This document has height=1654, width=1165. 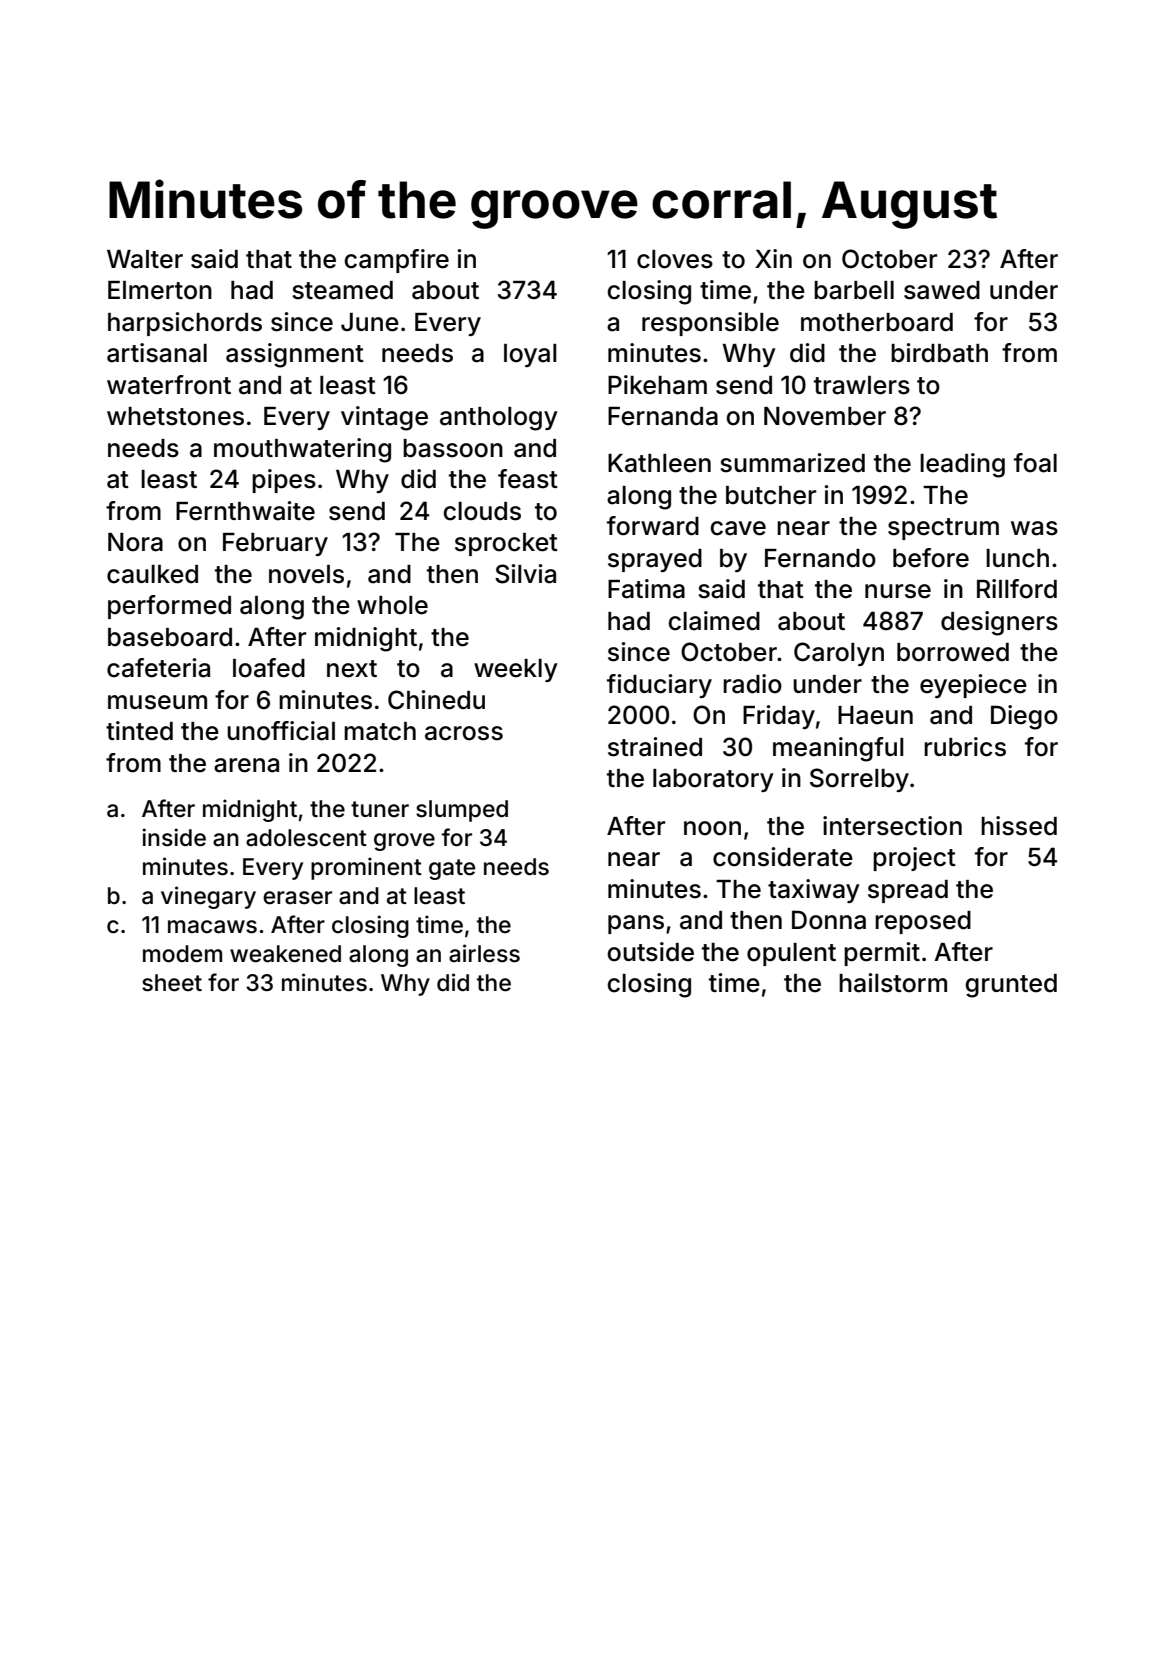 What do you see at coordinates (714, 621) in the document?
I see `claimed` at bounding box center [714, 621].
